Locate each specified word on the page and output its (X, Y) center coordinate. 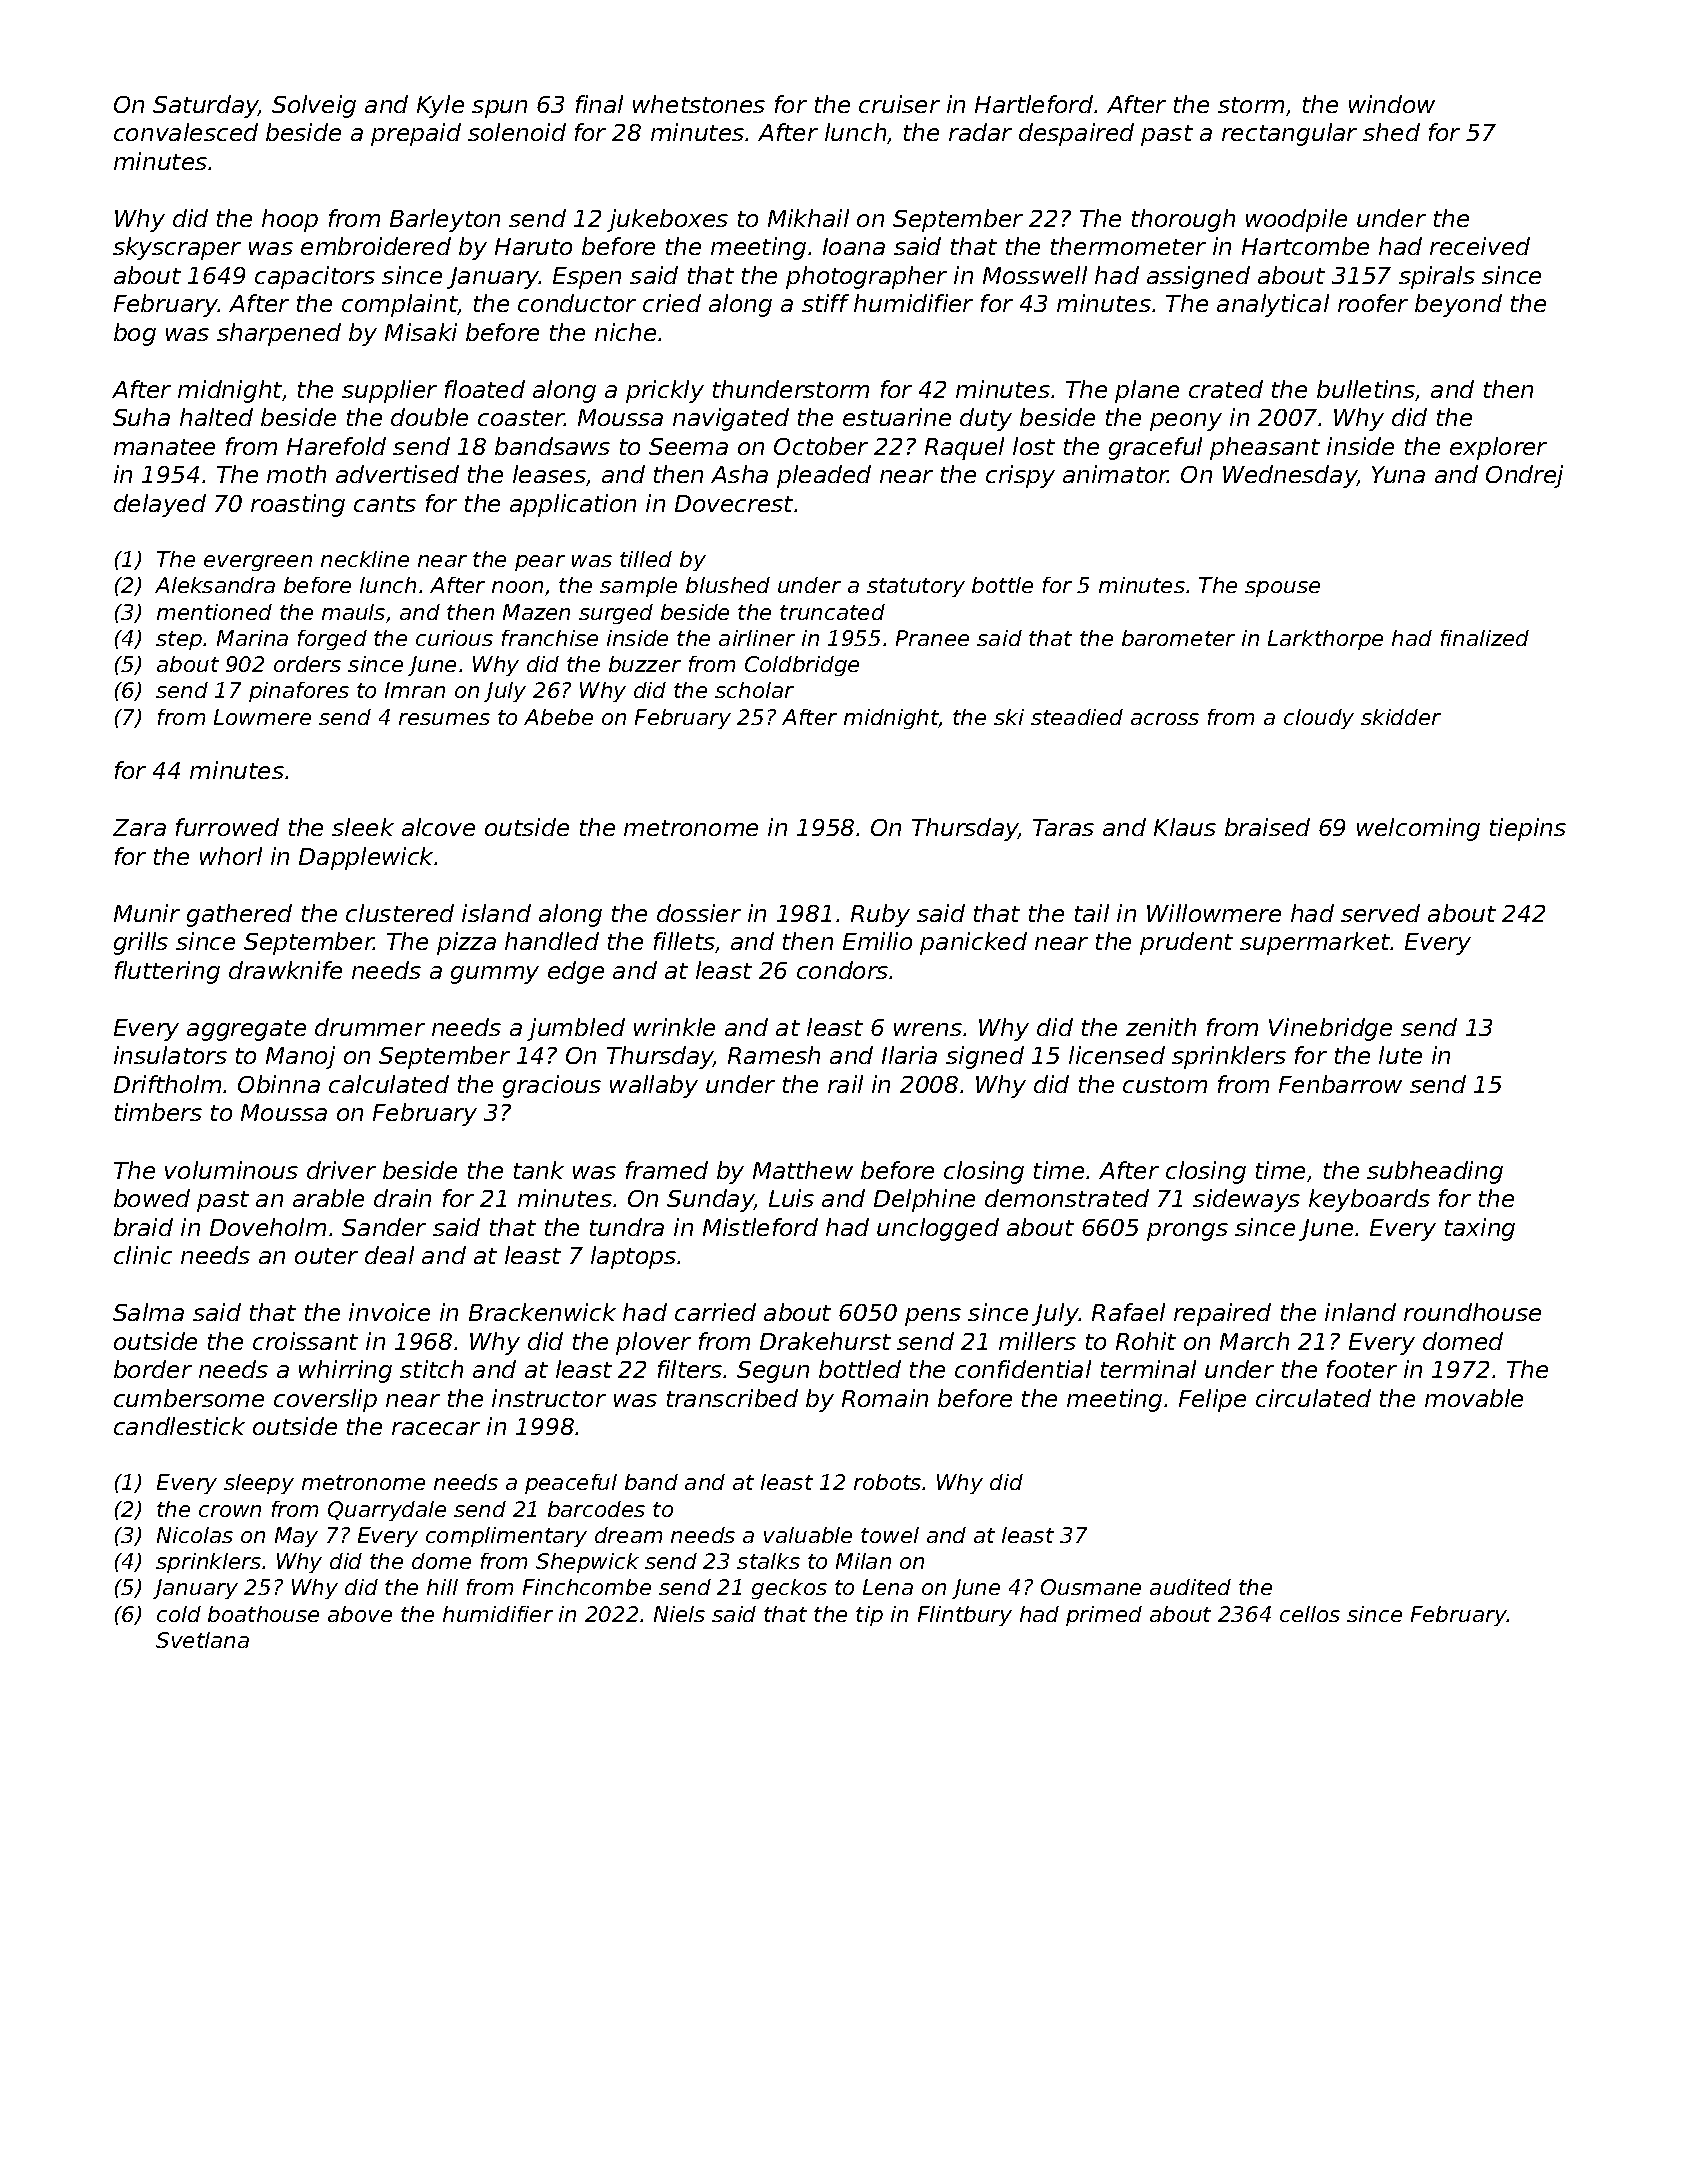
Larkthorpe (1325, 640)
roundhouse (1472, 1312)
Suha (141, 417)
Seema (688, 446)
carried (715, 1312)
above (360, 1614)
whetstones (699, 104)
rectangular (1289, 134)
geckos (789, 1589)
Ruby (880, 915)
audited (1190, 1587)
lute (1400, 1055)
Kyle (440, 106)
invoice (389, 1312)
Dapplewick (367, 858)
